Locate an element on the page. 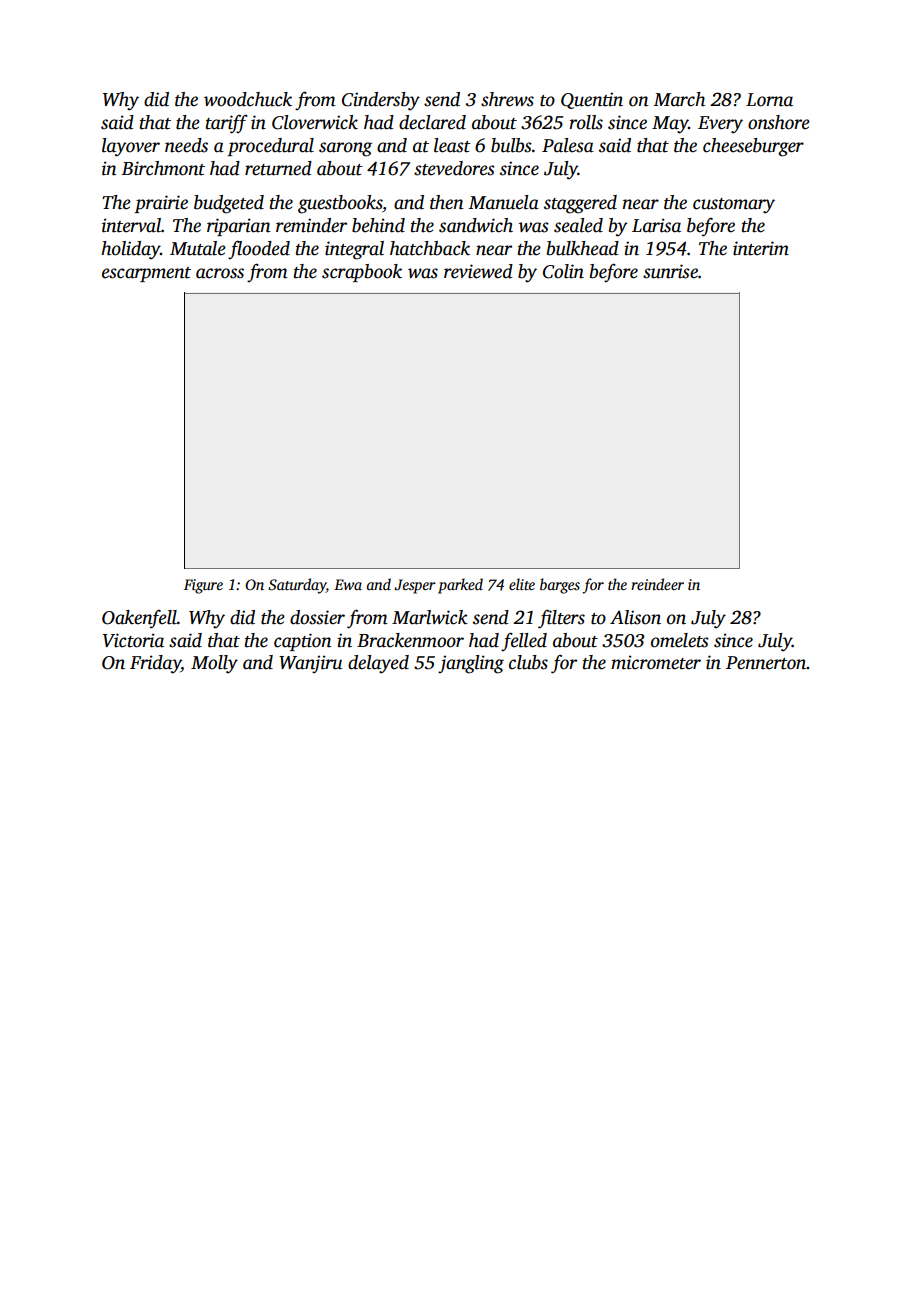  caption is located at coordinates (303, 642).
